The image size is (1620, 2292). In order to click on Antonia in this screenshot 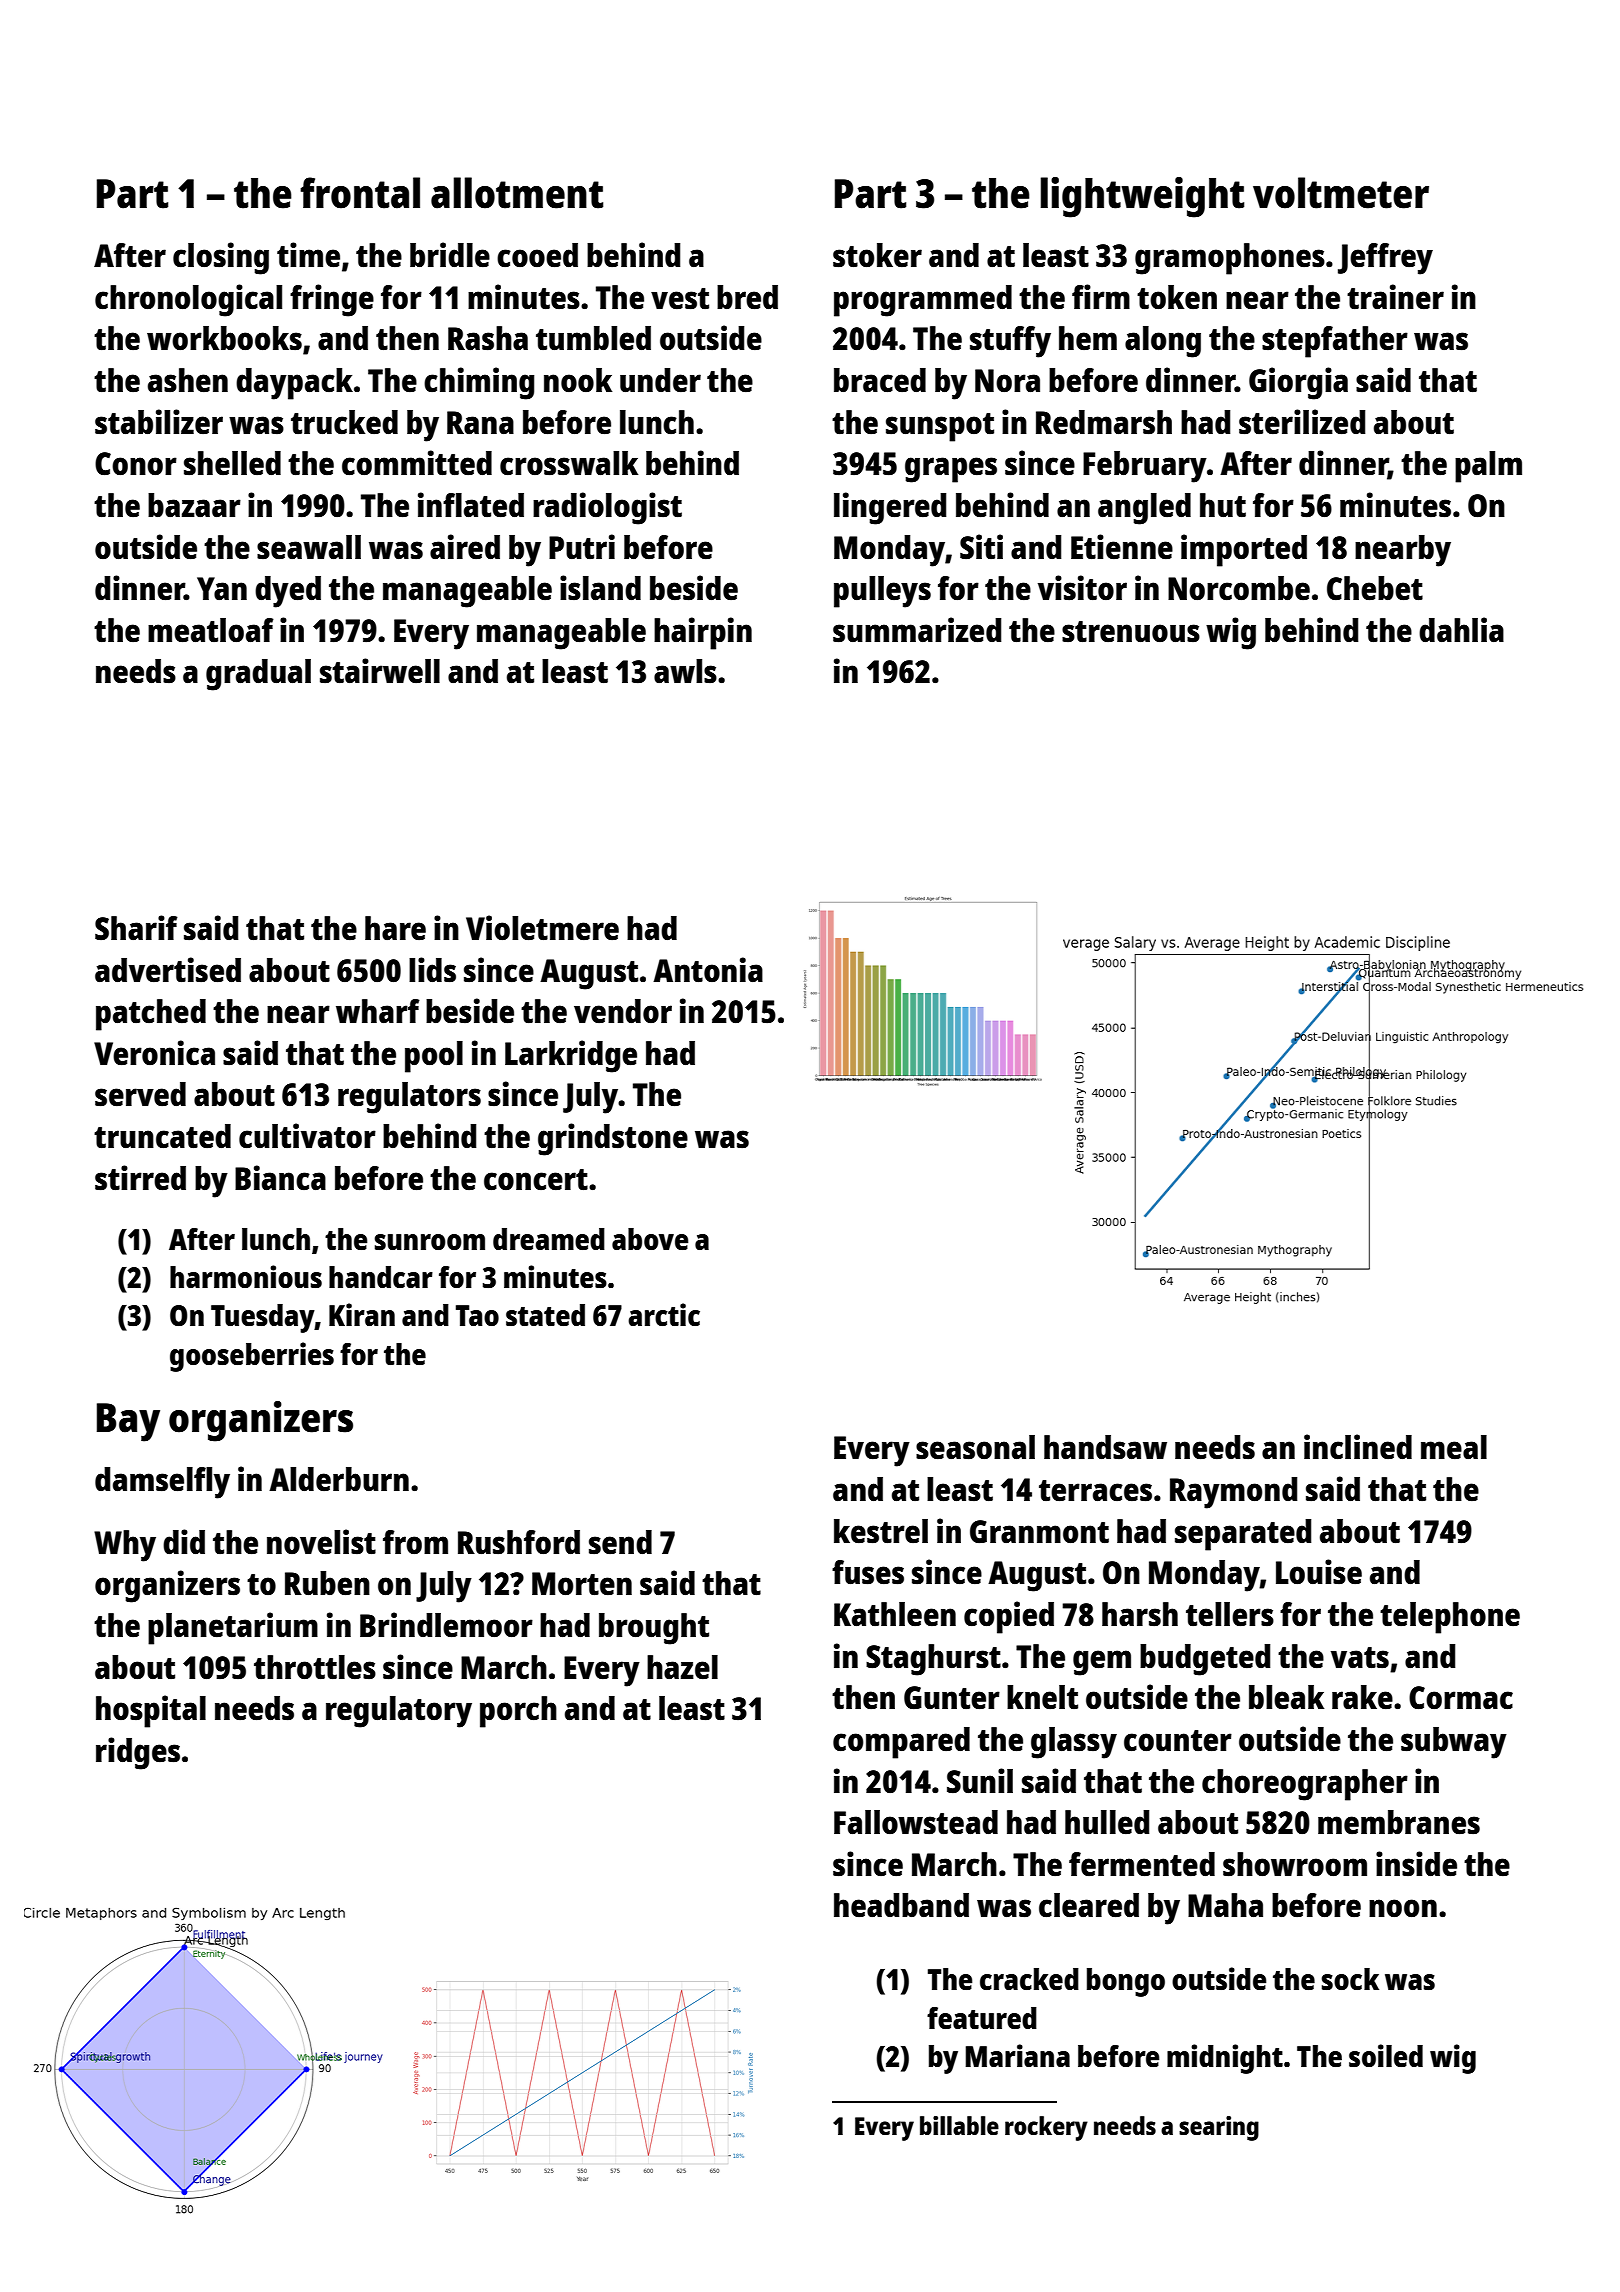, I will do `click(708, 970)`.
